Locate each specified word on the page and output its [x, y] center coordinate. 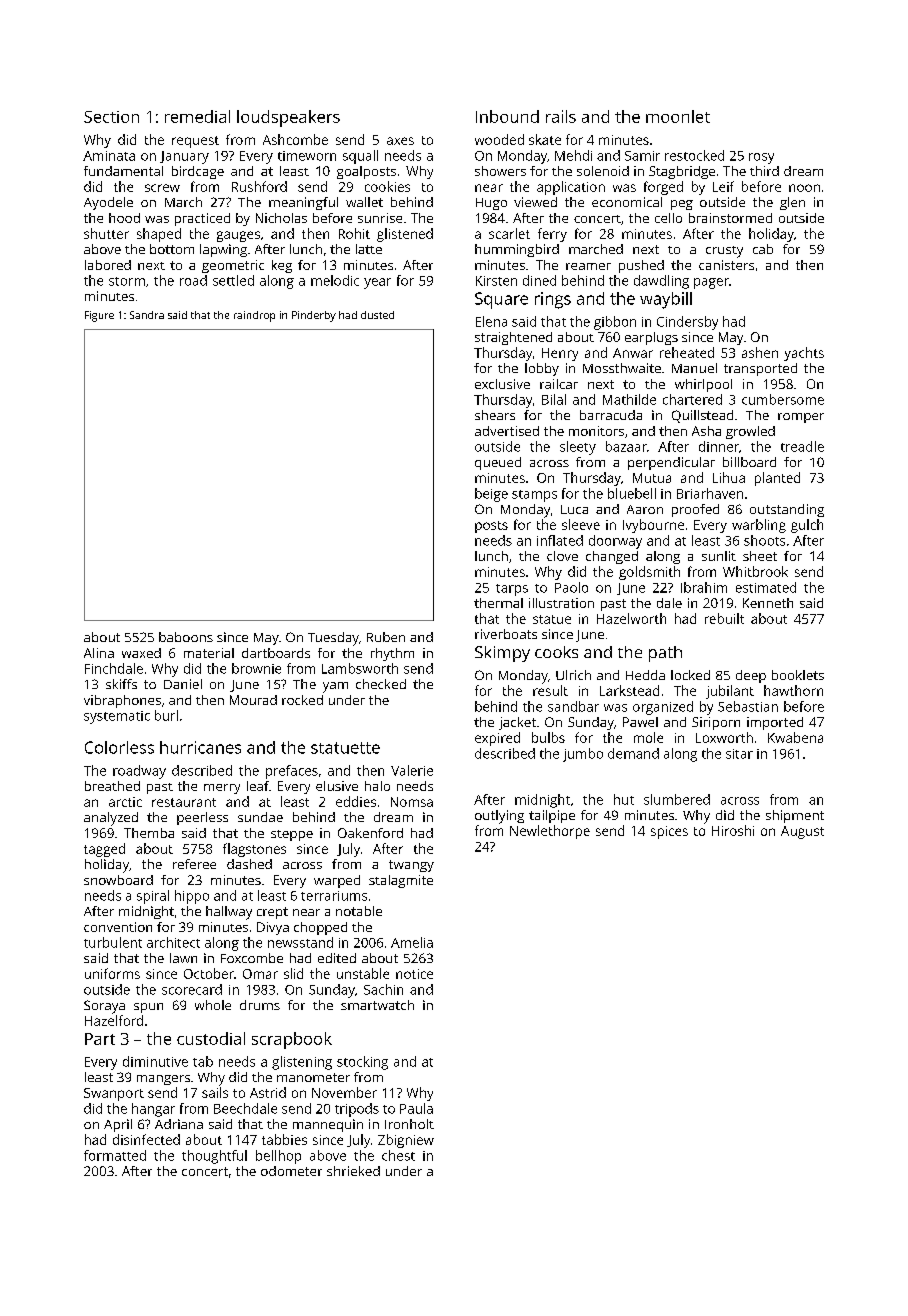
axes [400, 141]
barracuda [611, 415]
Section [111, 117]
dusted [377, 315]
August [802, 832]
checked [381, 684]
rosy [761, 158]
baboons [186, 637]
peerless [202, 818]
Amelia [412, 942]
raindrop [254, 316]
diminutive [155, 1061]
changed [612, 557]
